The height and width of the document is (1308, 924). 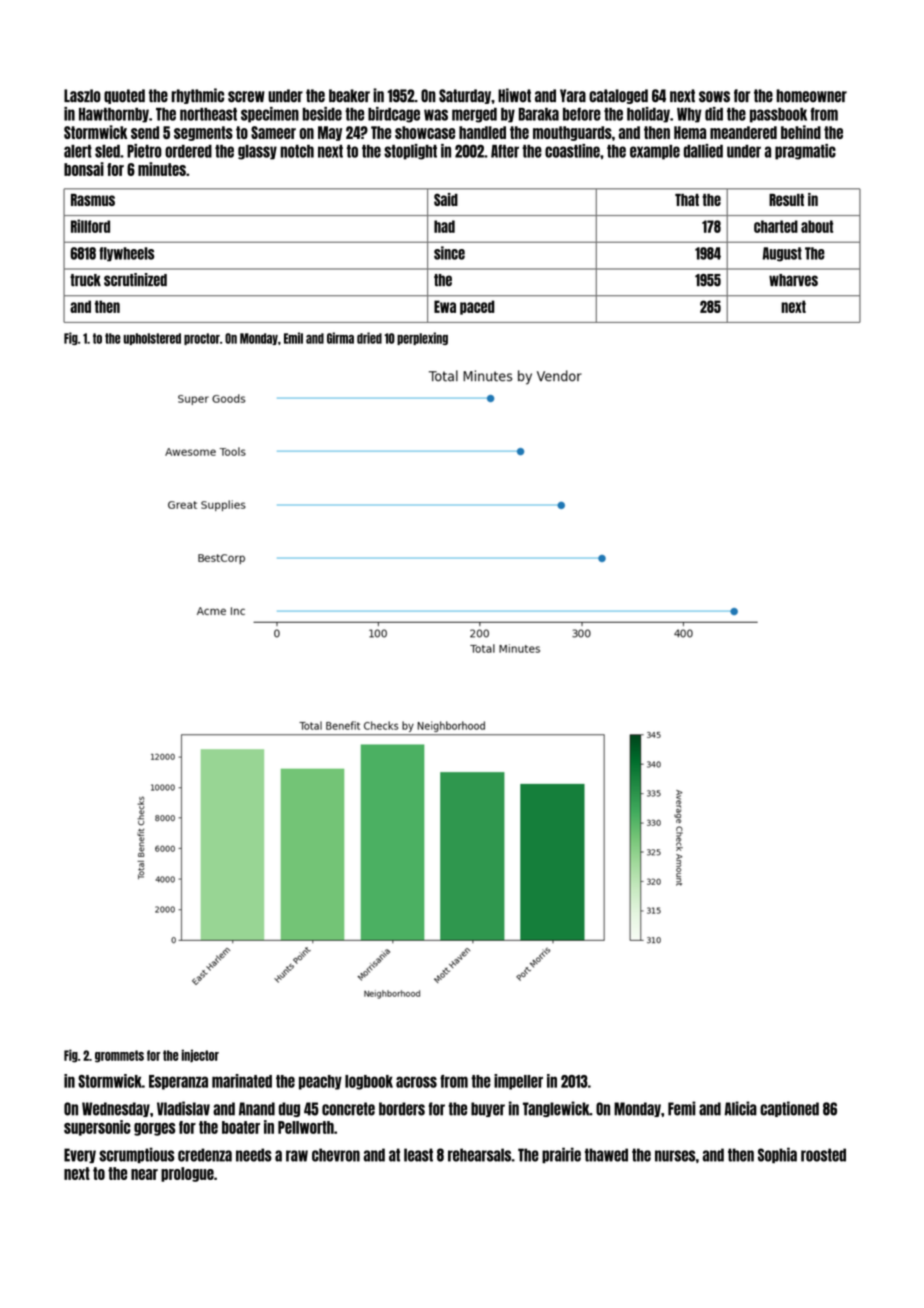 I want to click on Every, so click(x=80, y=1155).
